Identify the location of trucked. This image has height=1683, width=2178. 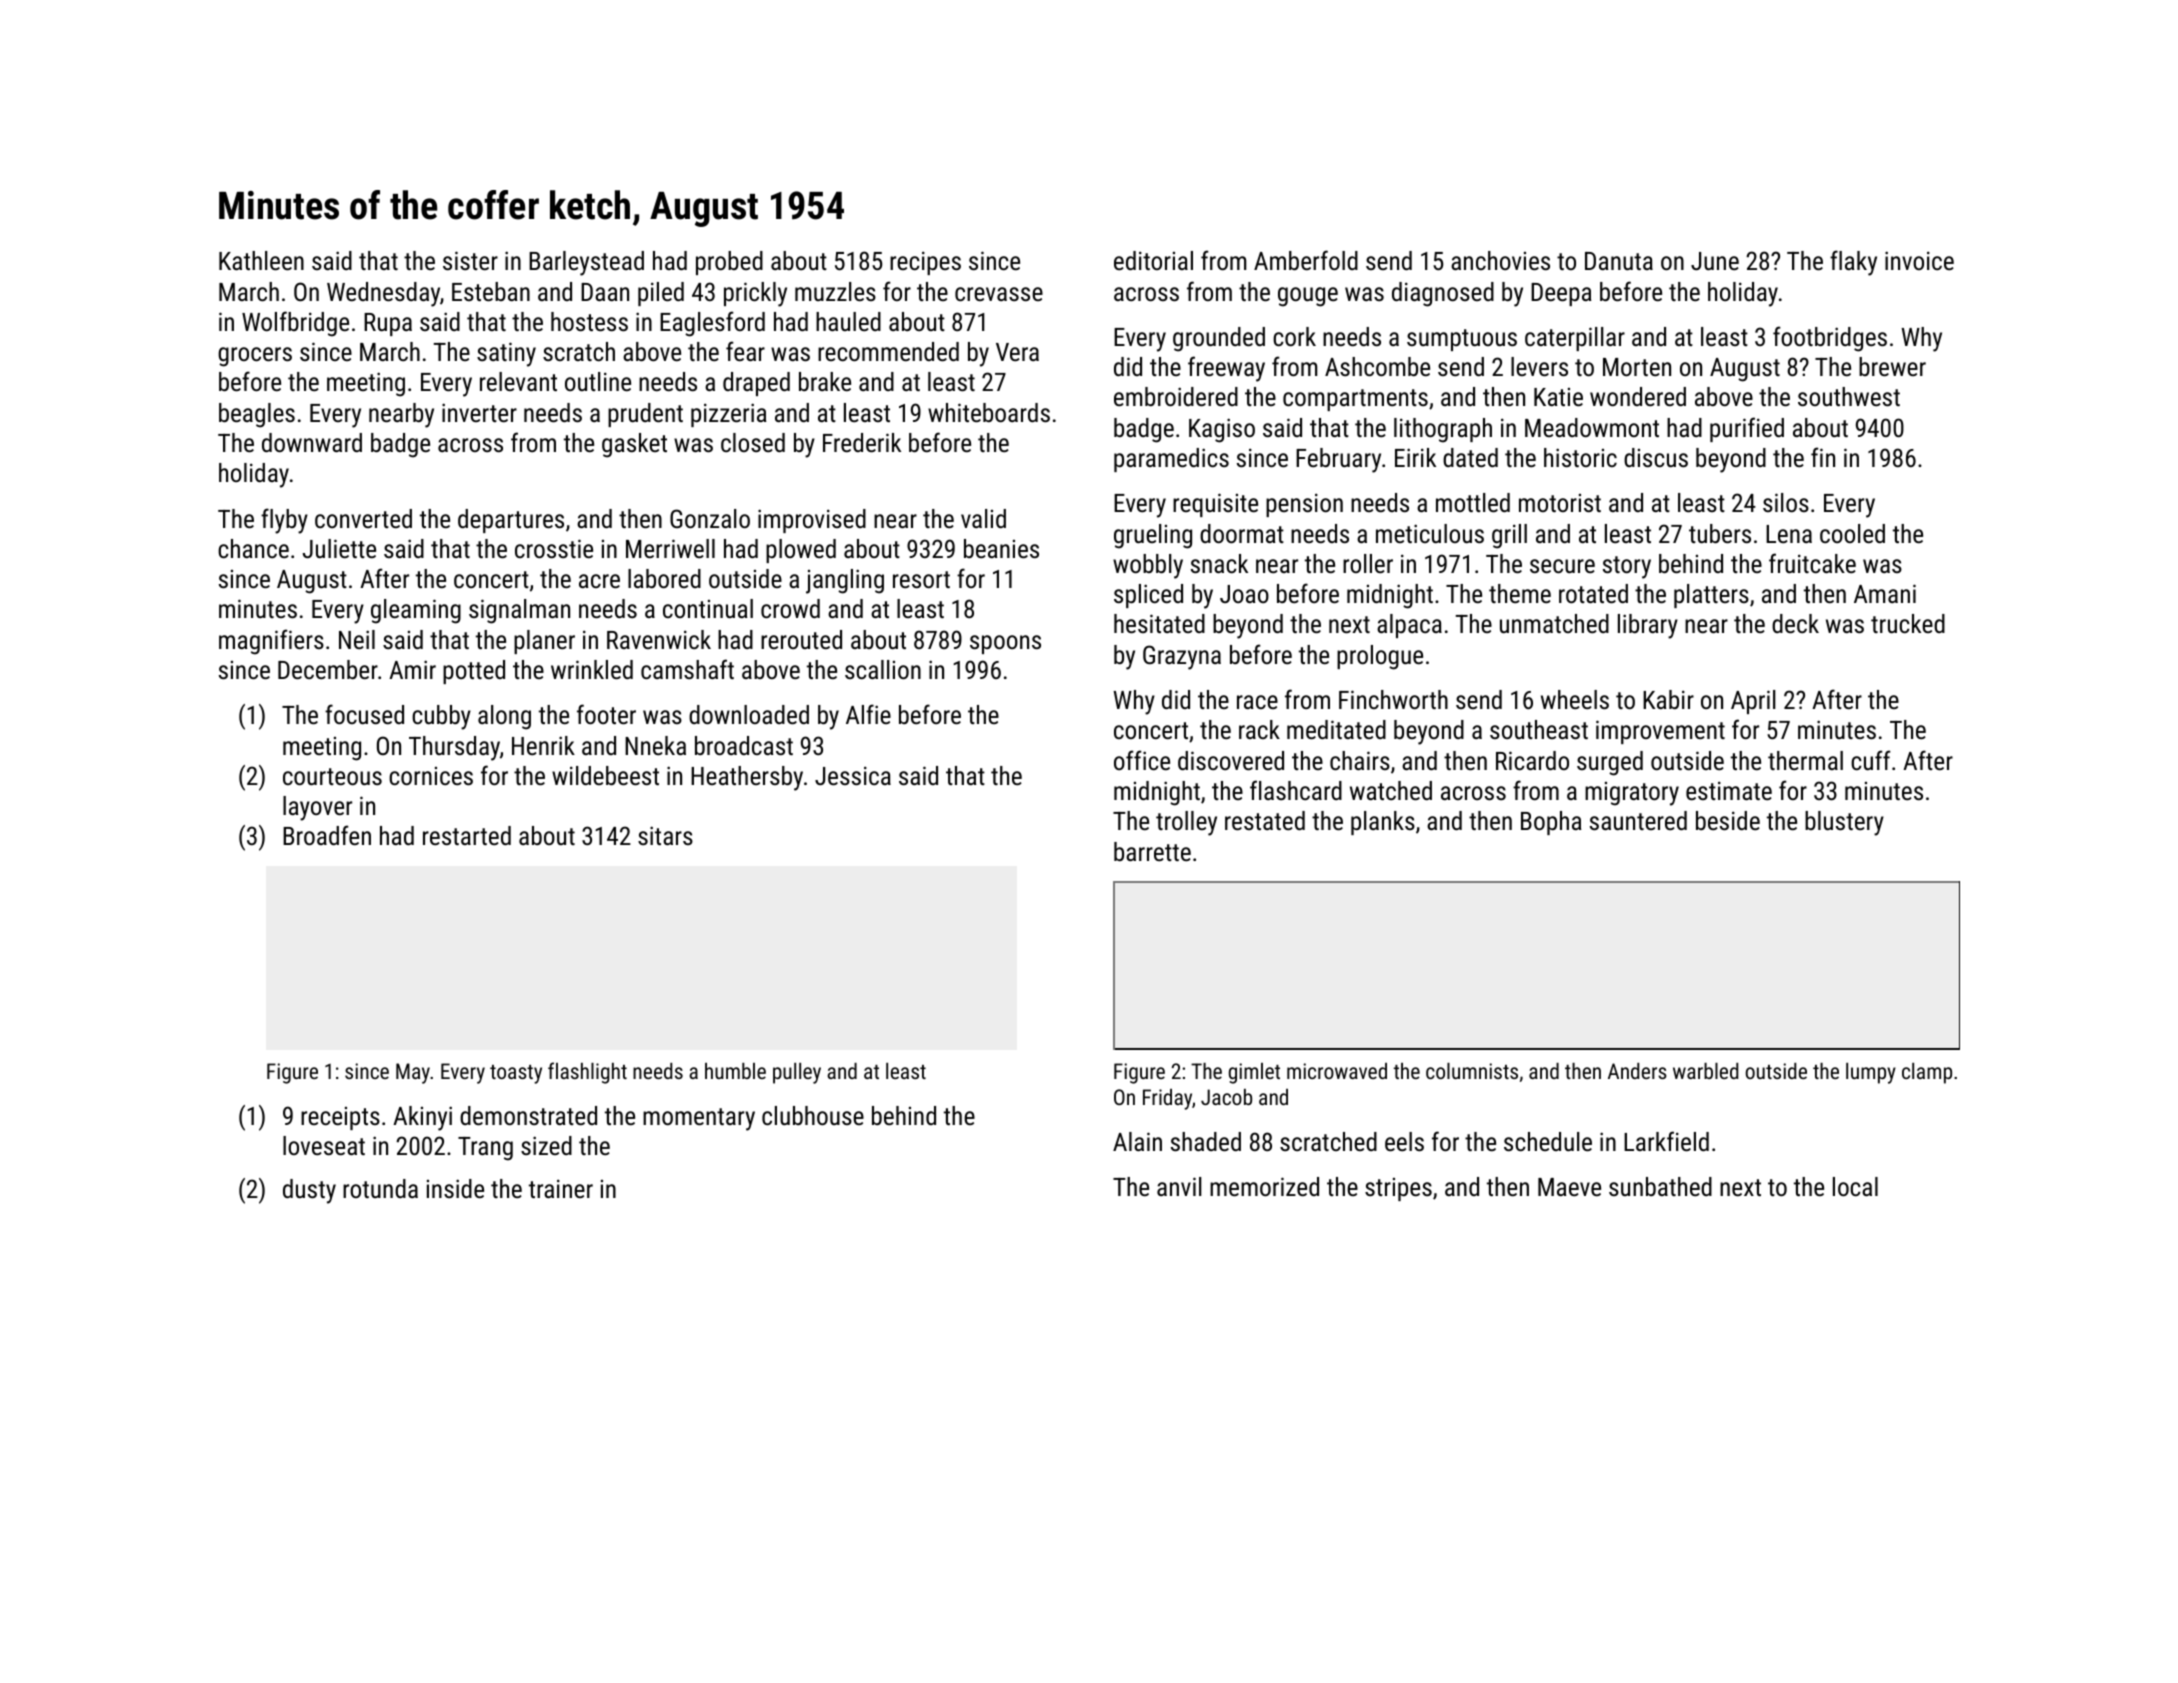
(1908, 623).
